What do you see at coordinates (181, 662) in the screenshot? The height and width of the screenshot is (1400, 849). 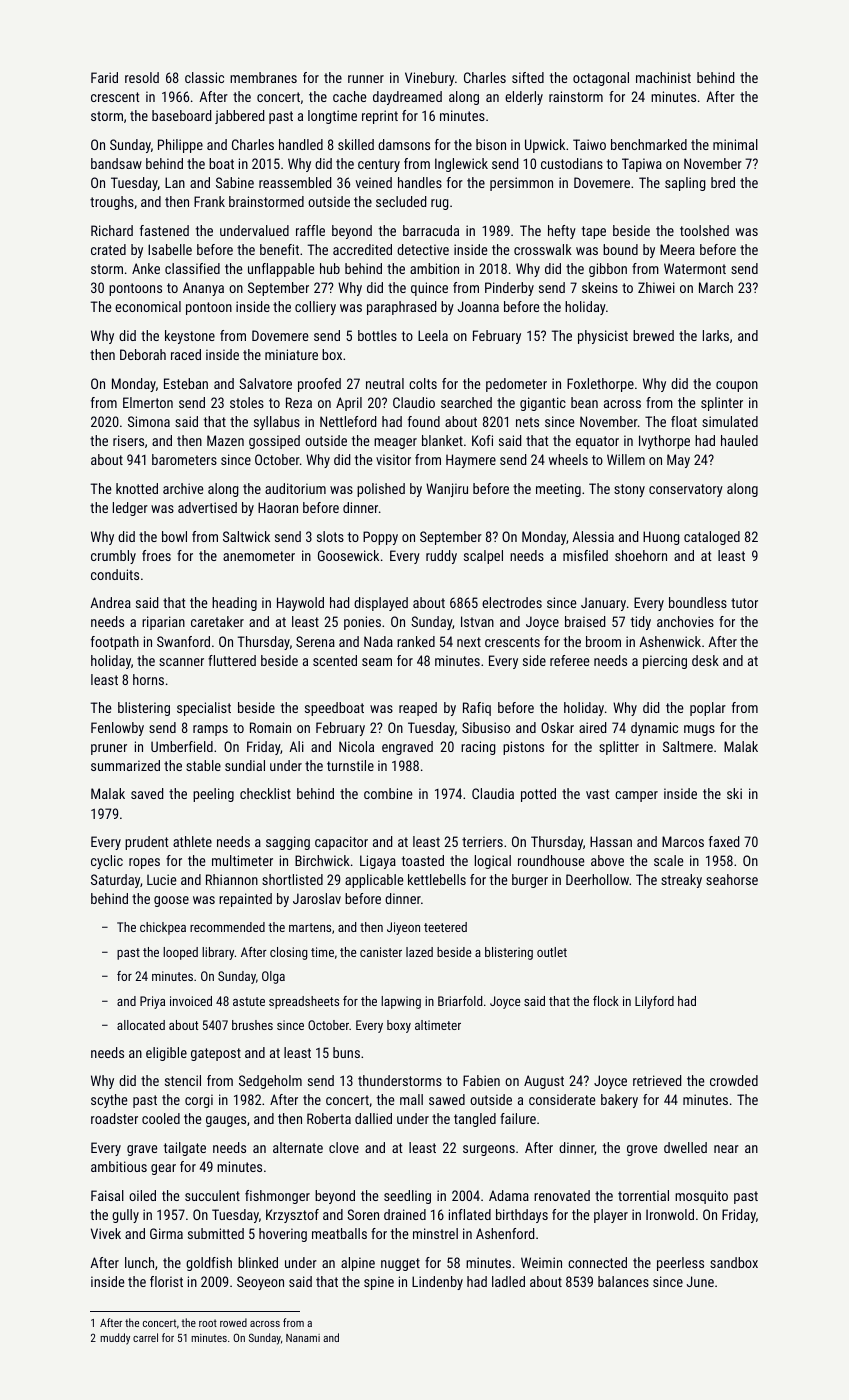 I see `scanner` at bounding box center [181, 662].
